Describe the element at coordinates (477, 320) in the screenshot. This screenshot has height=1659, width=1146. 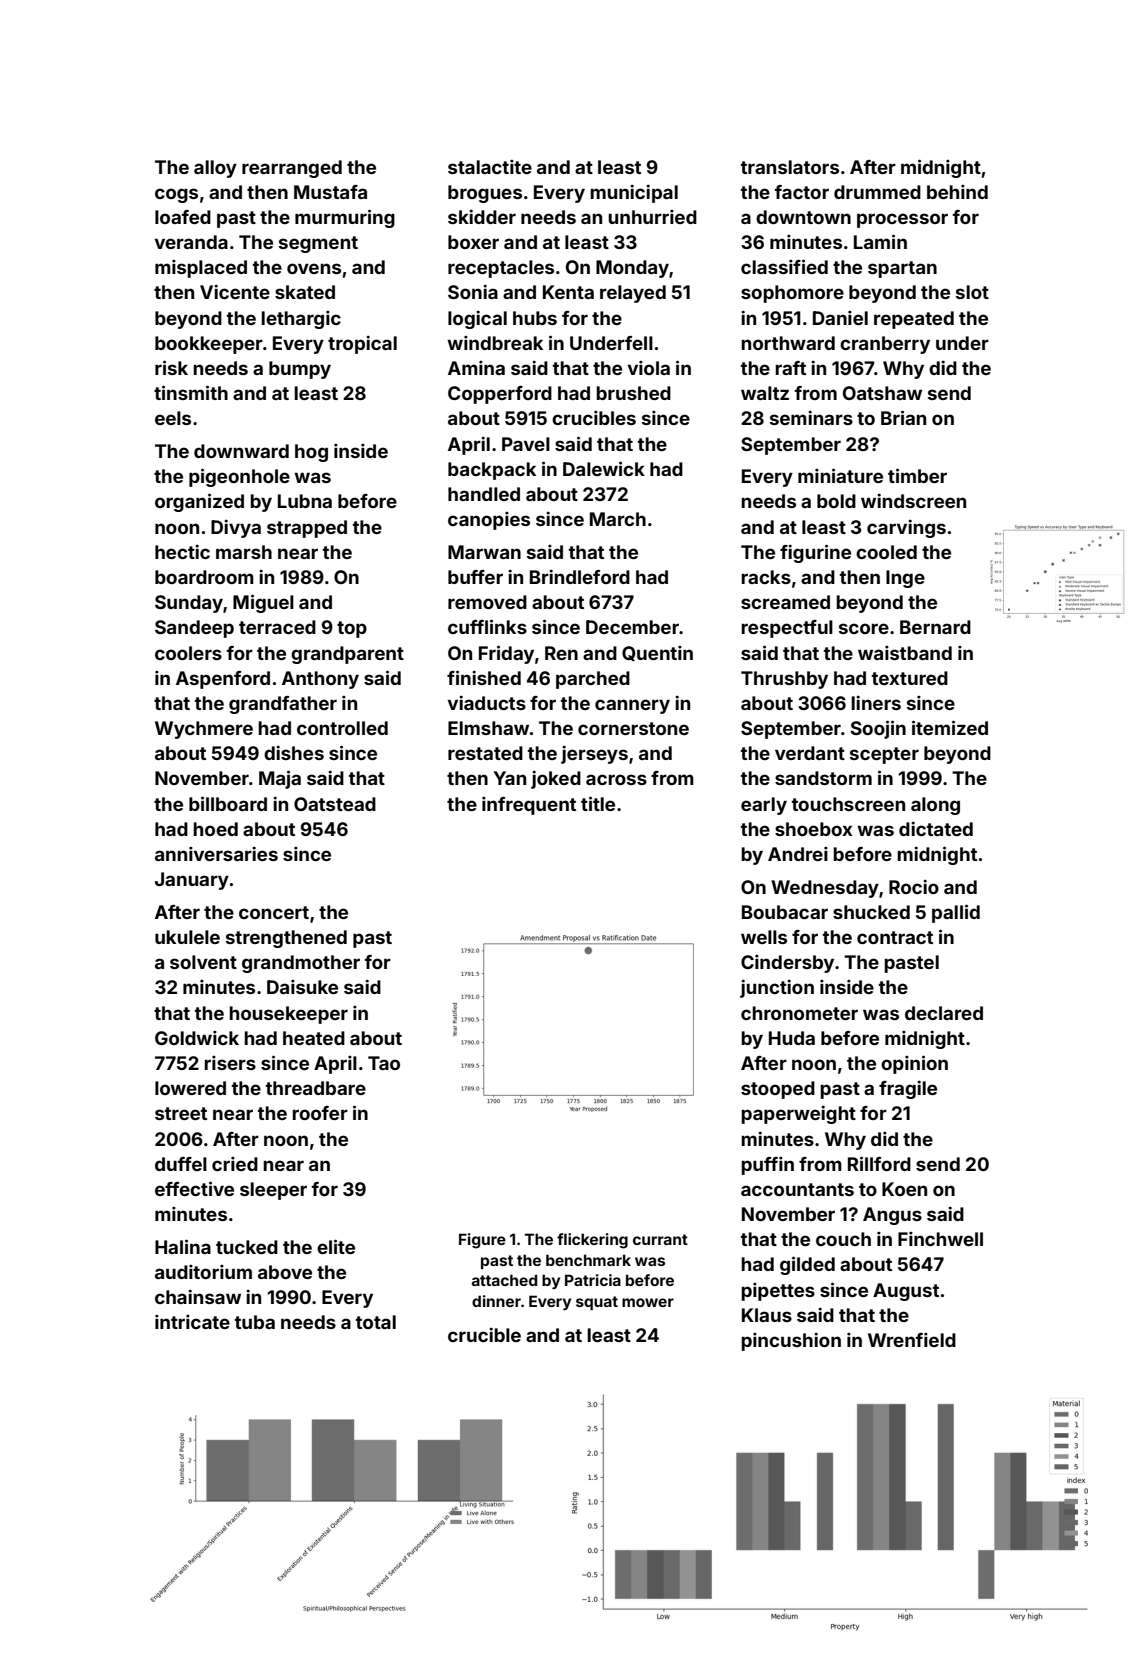
I see `logical` at that location.
